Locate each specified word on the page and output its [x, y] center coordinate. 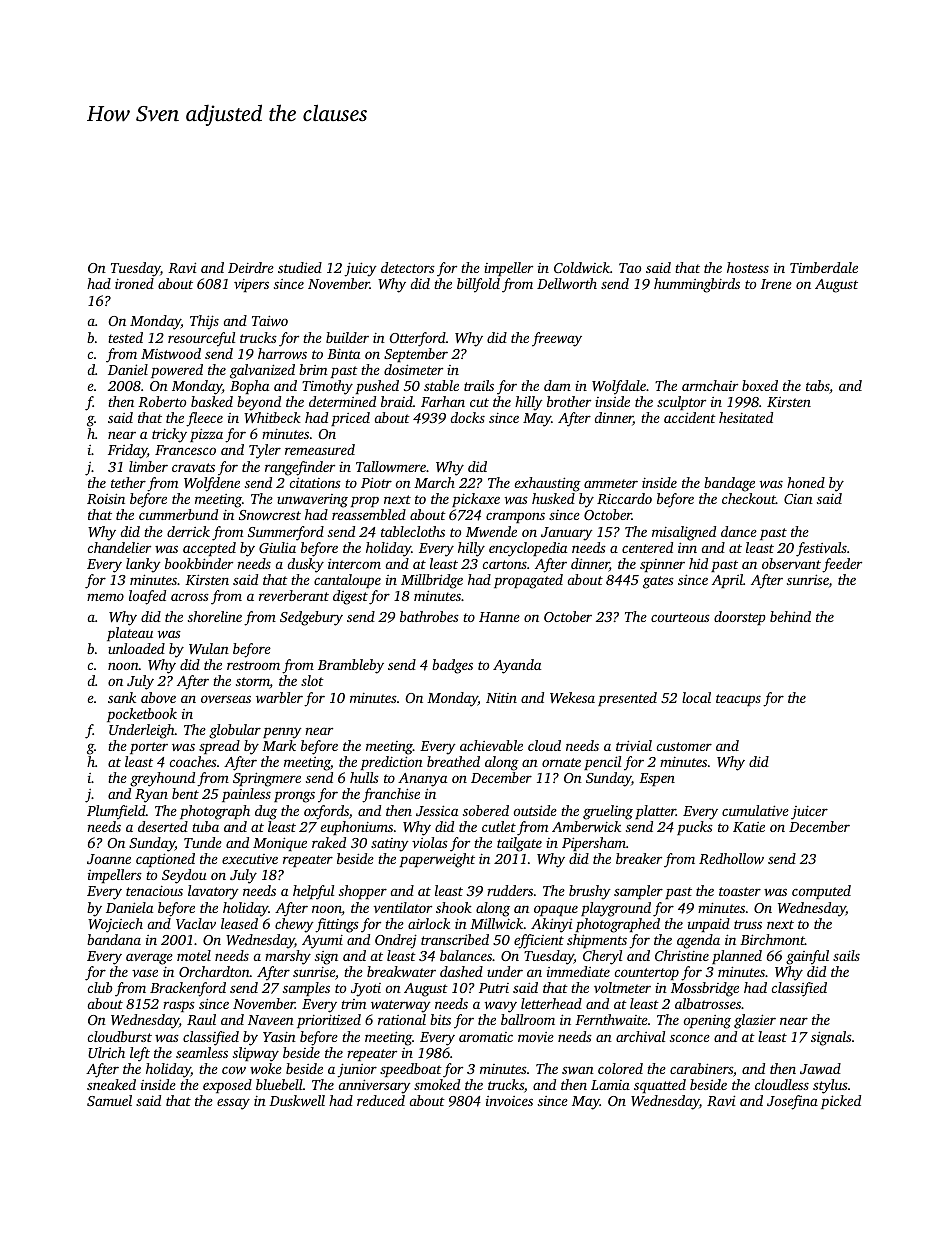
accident [690, 417]
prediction [392, 763]
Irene [776, 284]
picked [841, 1102]
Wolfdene [212, 484]
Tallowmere [391, 466]
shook [454, 907]
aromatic [486, 1037]
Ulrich [106, 1052]
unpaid [709, 925]
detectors [408, 267]
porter [149, 748]
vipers [251, 285]
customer [684, 746]
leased [239, 923]
